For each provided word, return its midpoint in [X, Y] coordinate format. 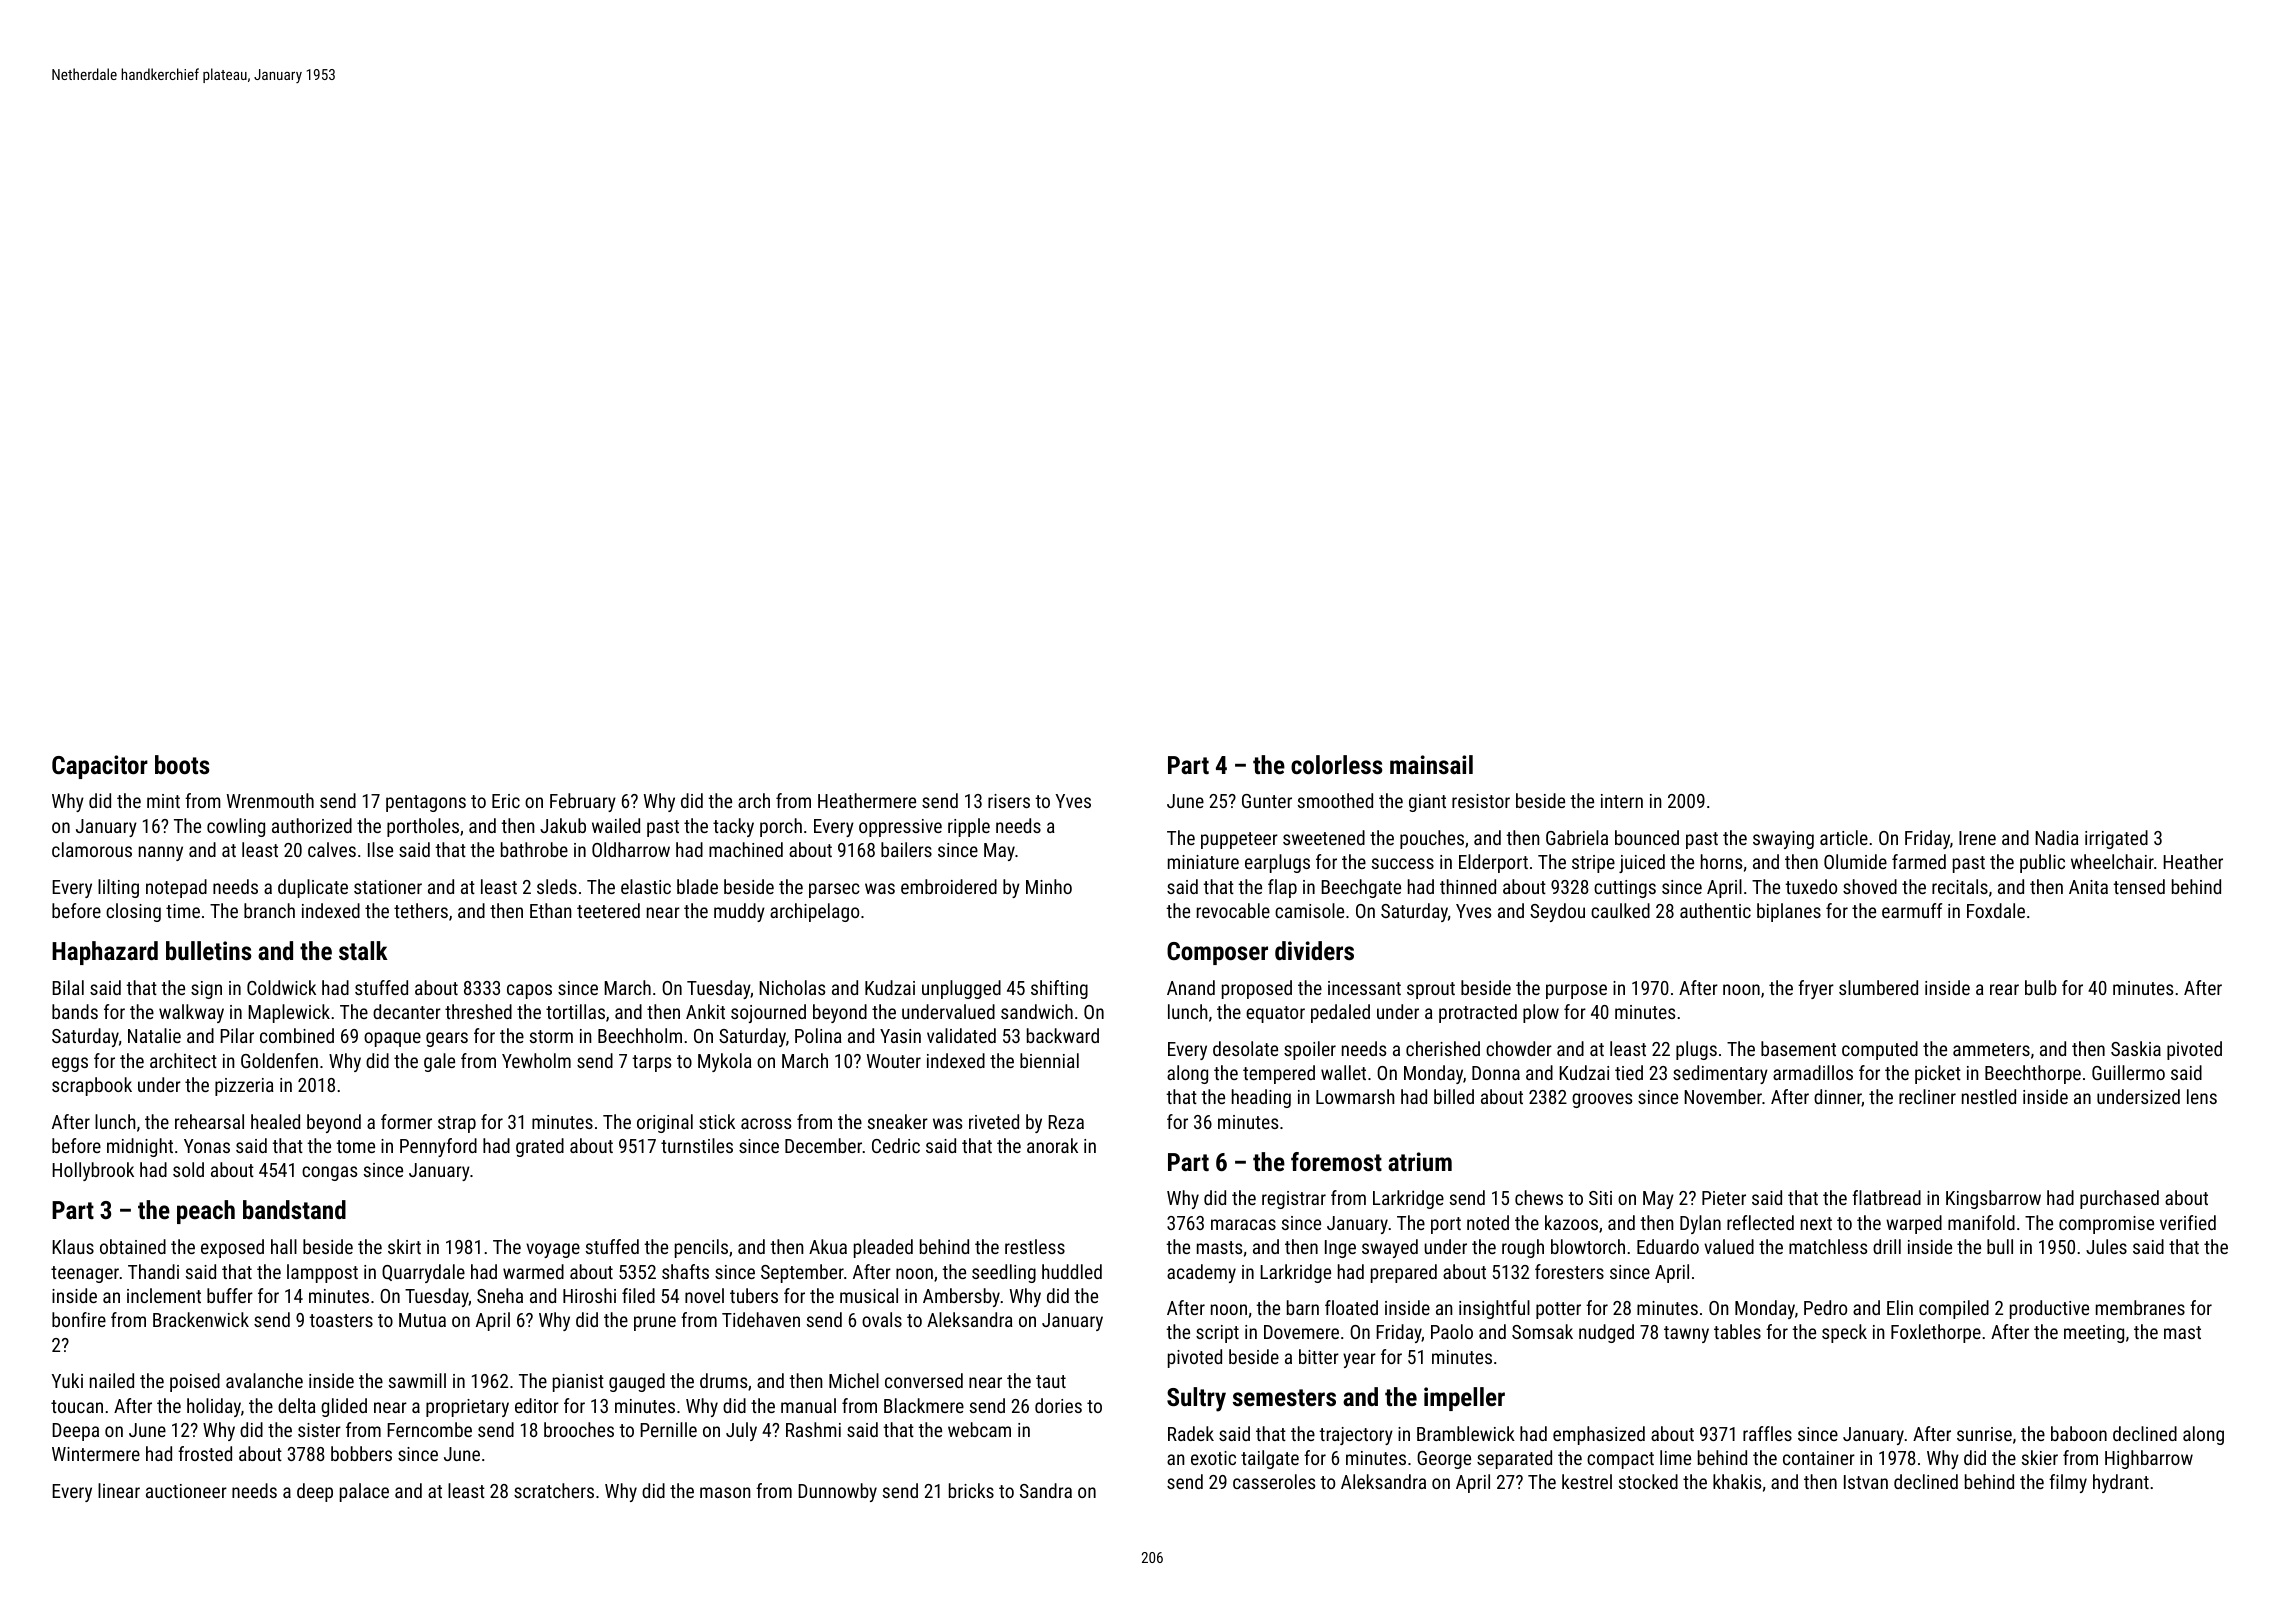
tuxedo [1811, 886]
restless [1035, 1246]
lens [2202, 1096]
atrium [1420, 1161]
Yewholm [536, 1060]
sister [319, 1430]
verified [2188, 1222]
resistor [1481, 801]
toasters [341, 1320]
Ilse [380, 849]
